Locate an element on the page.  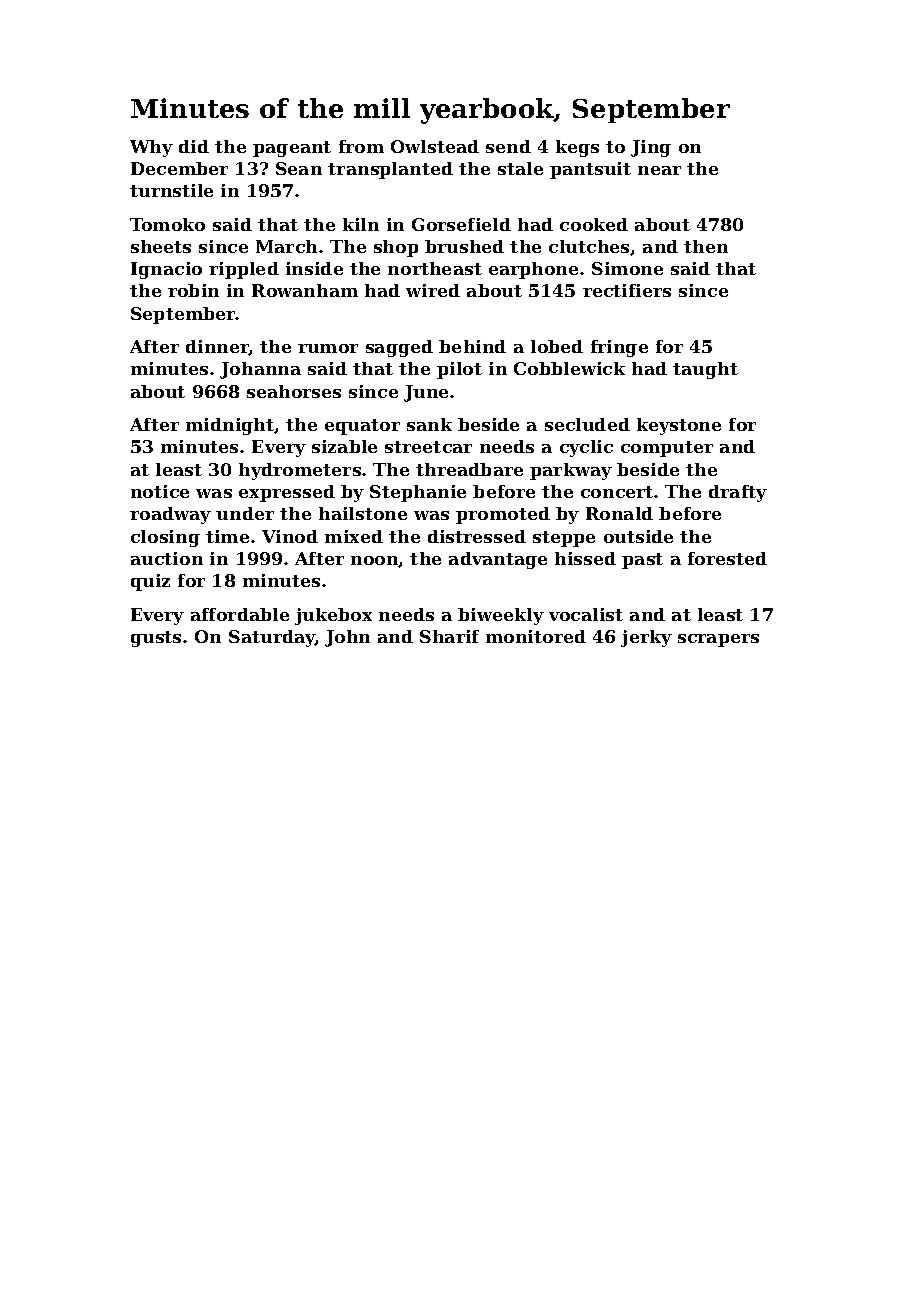
taught is located at coordinates (705, 370).
